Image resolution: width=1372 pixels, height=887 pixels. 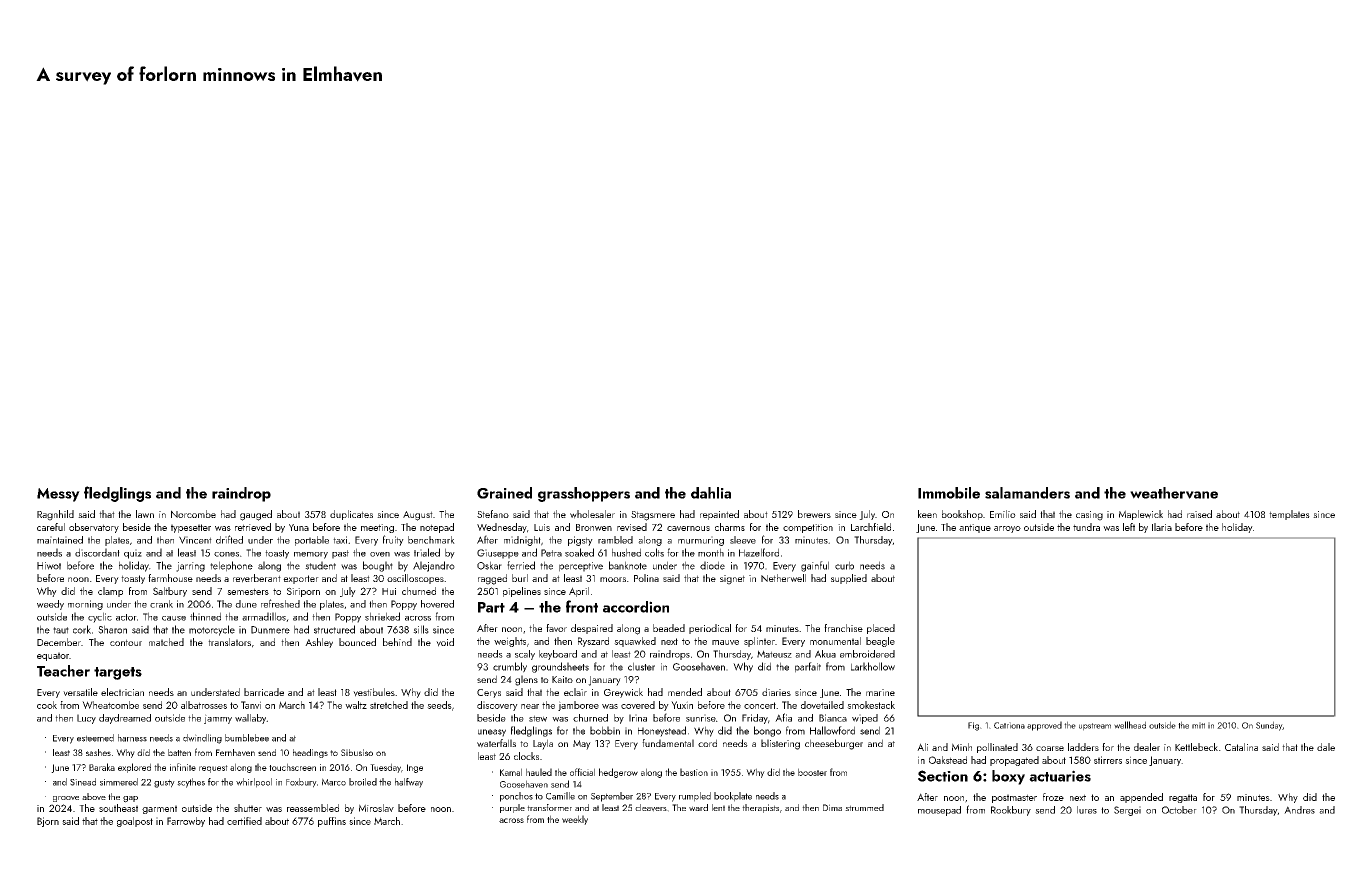 What do you see at coordinates (1011, 811) in the page?
I see `Rookbury` at bounding box center [1011, 811].
